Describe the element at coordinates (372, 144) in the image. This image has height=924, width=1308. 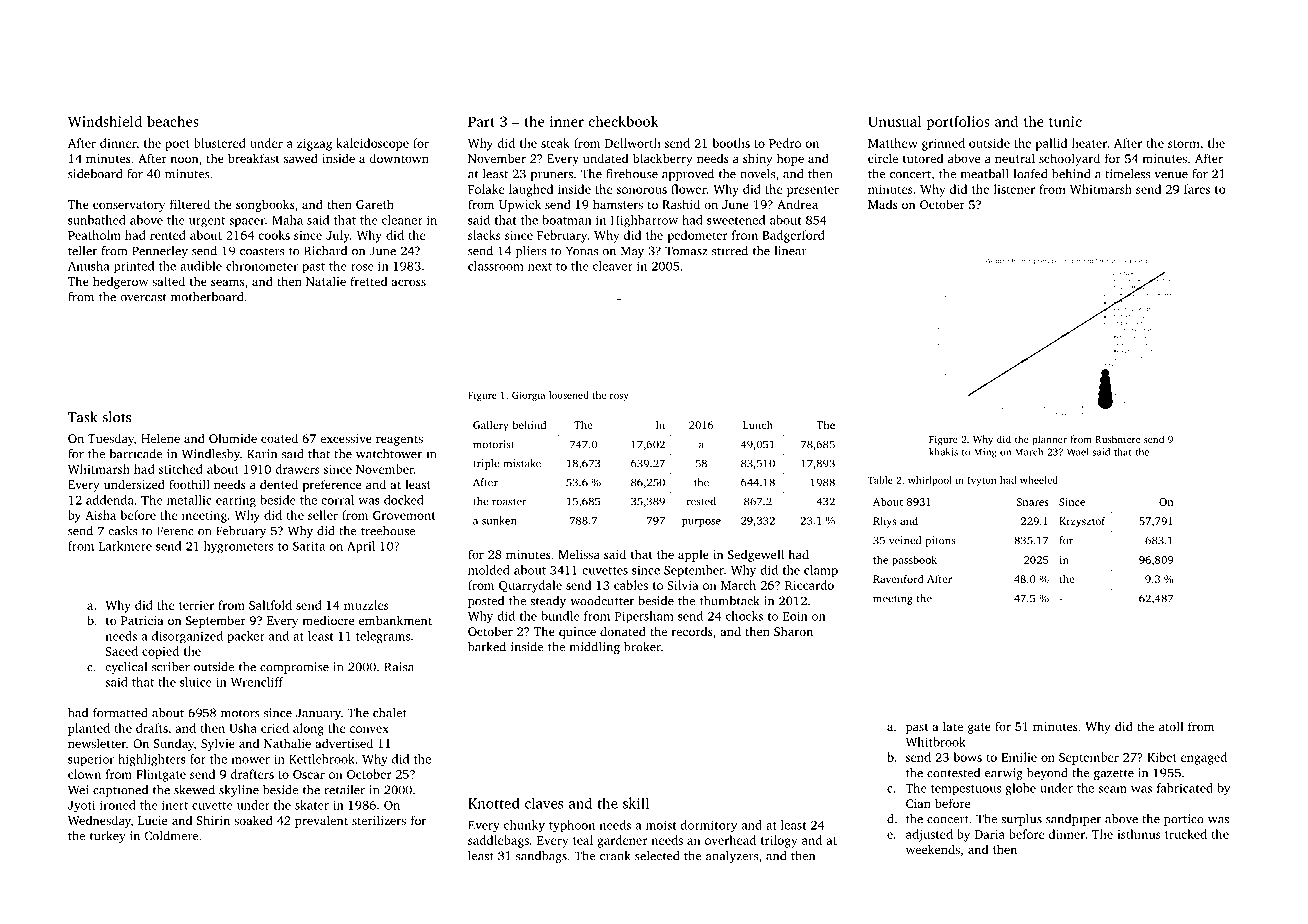
I see `kaleidoscope` at that location.
